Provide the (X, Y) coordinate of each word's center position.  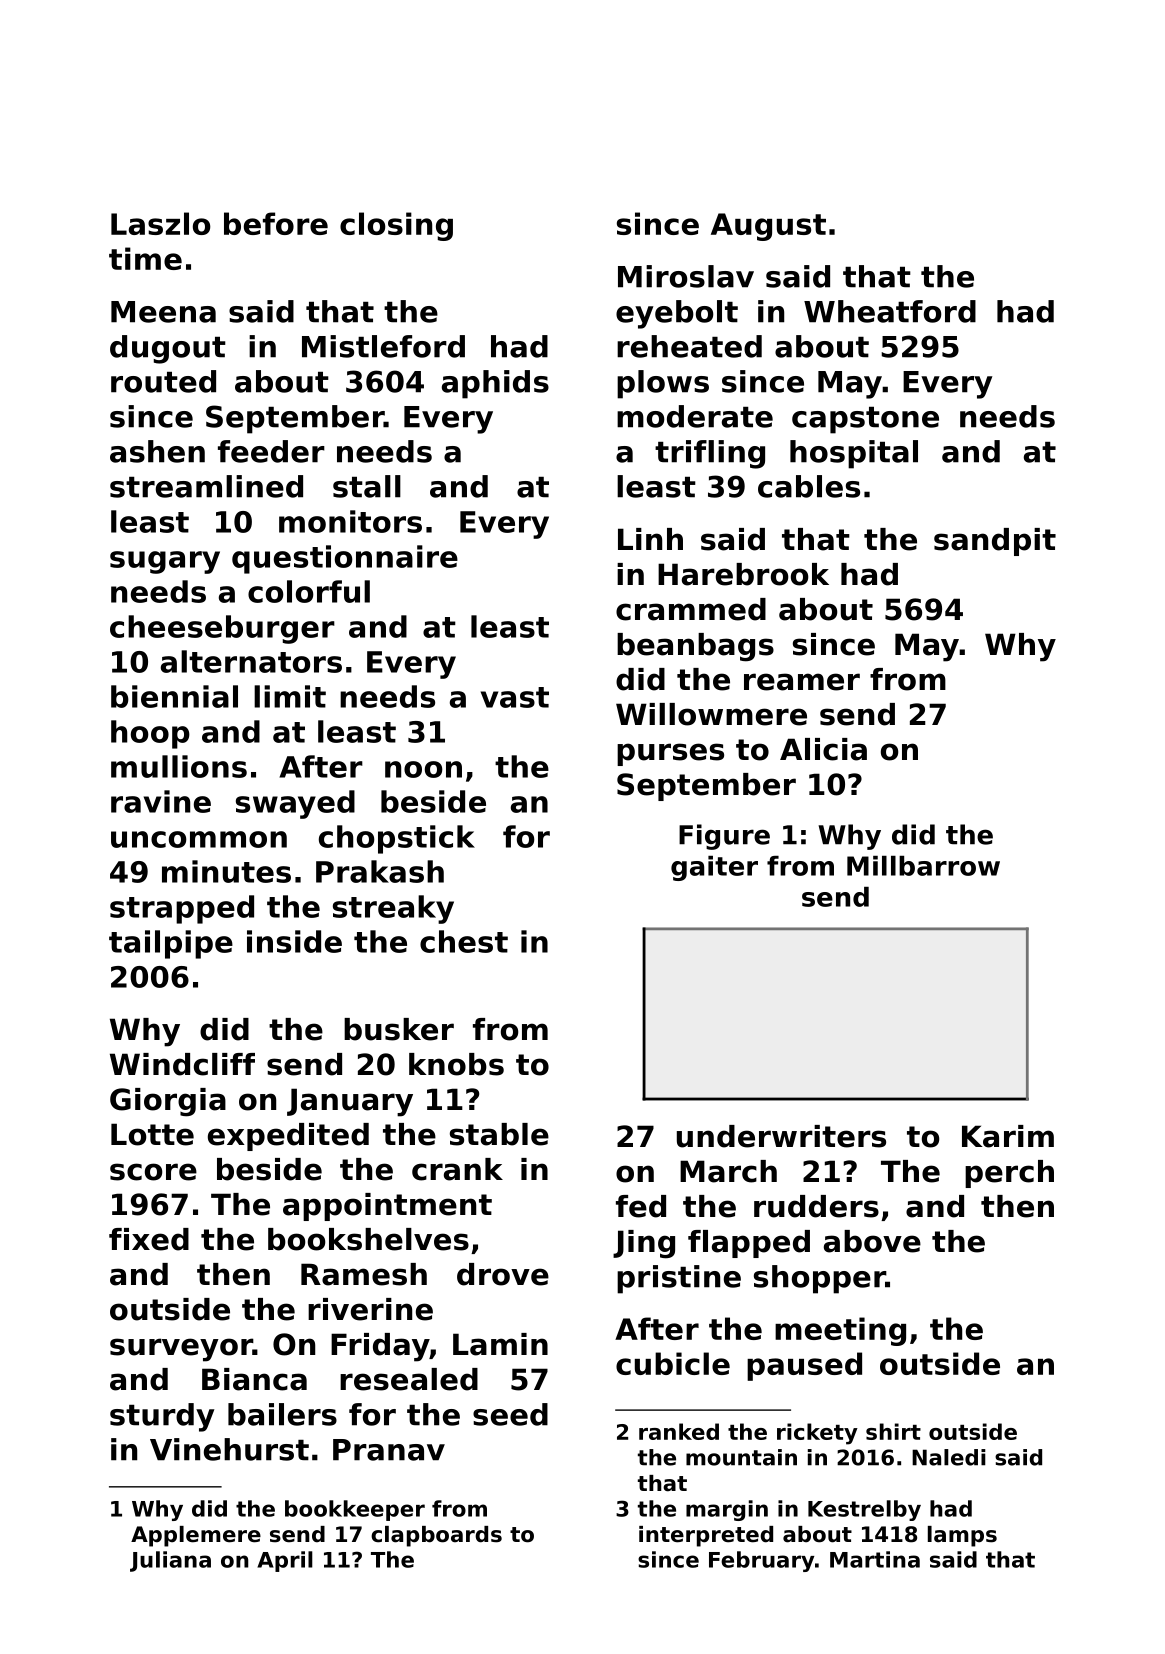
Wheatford (890, 311)
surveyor (181, 1350)
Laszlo (161, 223)
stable (499, 1134)
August (768, 227)
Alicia (823, 749)
